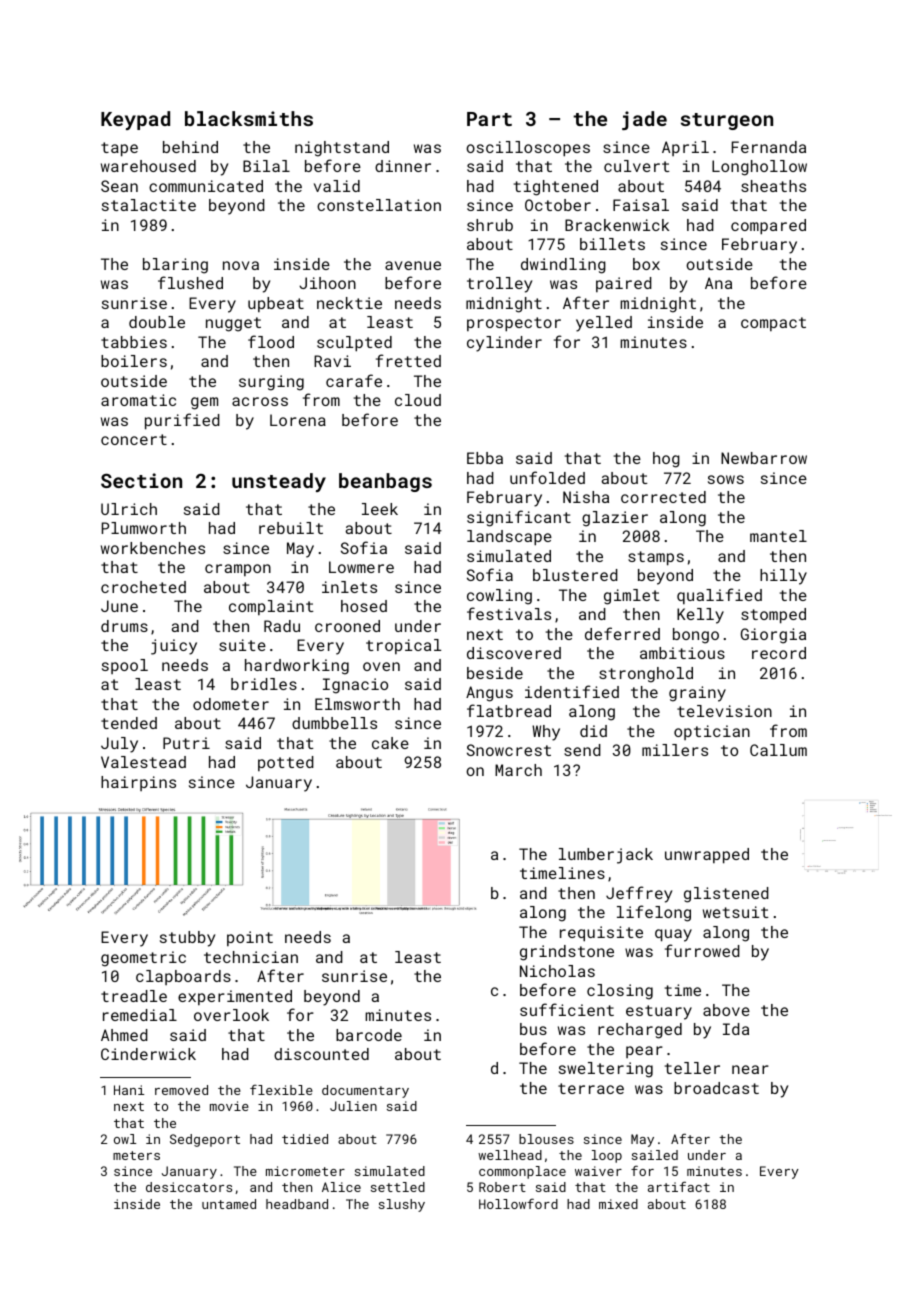 The image size is (908, 1316). What do you see at coordinates (631, 597) in the screenshot?
I see `gimlet` at bounding box center [631, 597].
